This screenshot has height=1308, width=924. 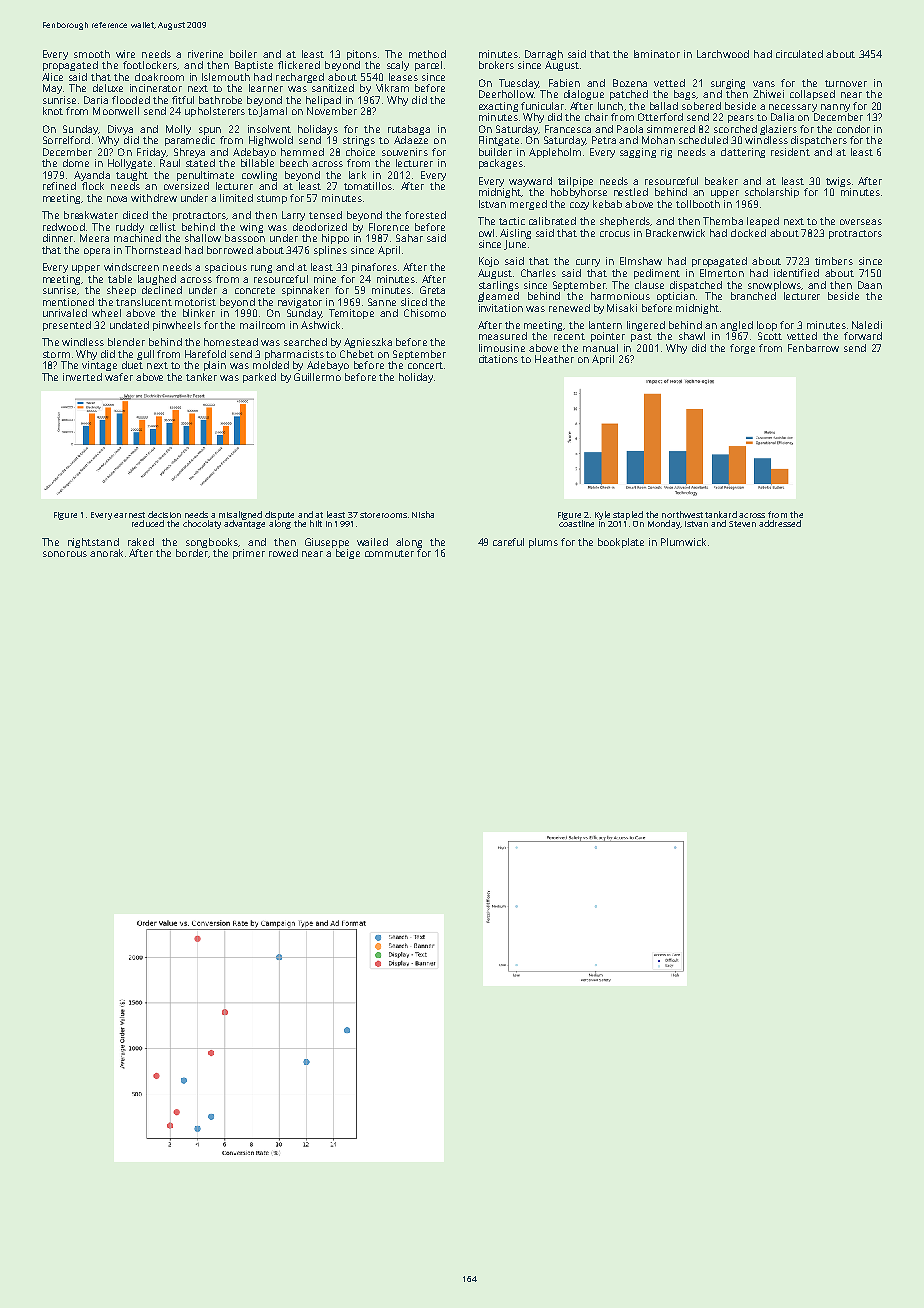 What do you see at coordinates (544, 55) in the screenshot?
I see `Darragh` at bounding box center [544, 55].
